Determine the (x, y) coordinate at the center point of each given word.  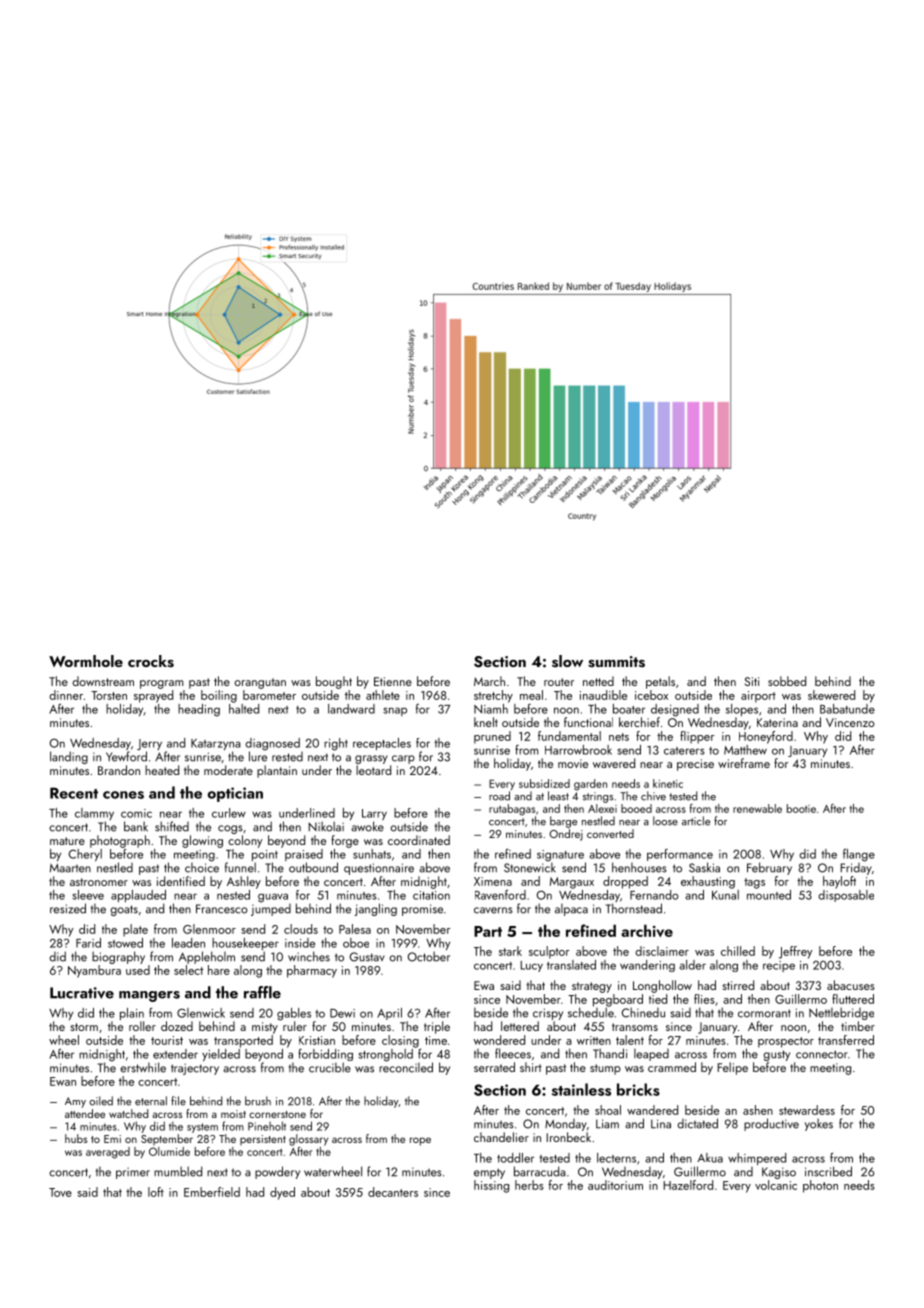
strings (598, 797)
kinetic (668, 783)
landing (69, 757)
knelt (486, 722)
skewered (831, 695)
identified (181, 881)
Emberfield (212, 1192)
